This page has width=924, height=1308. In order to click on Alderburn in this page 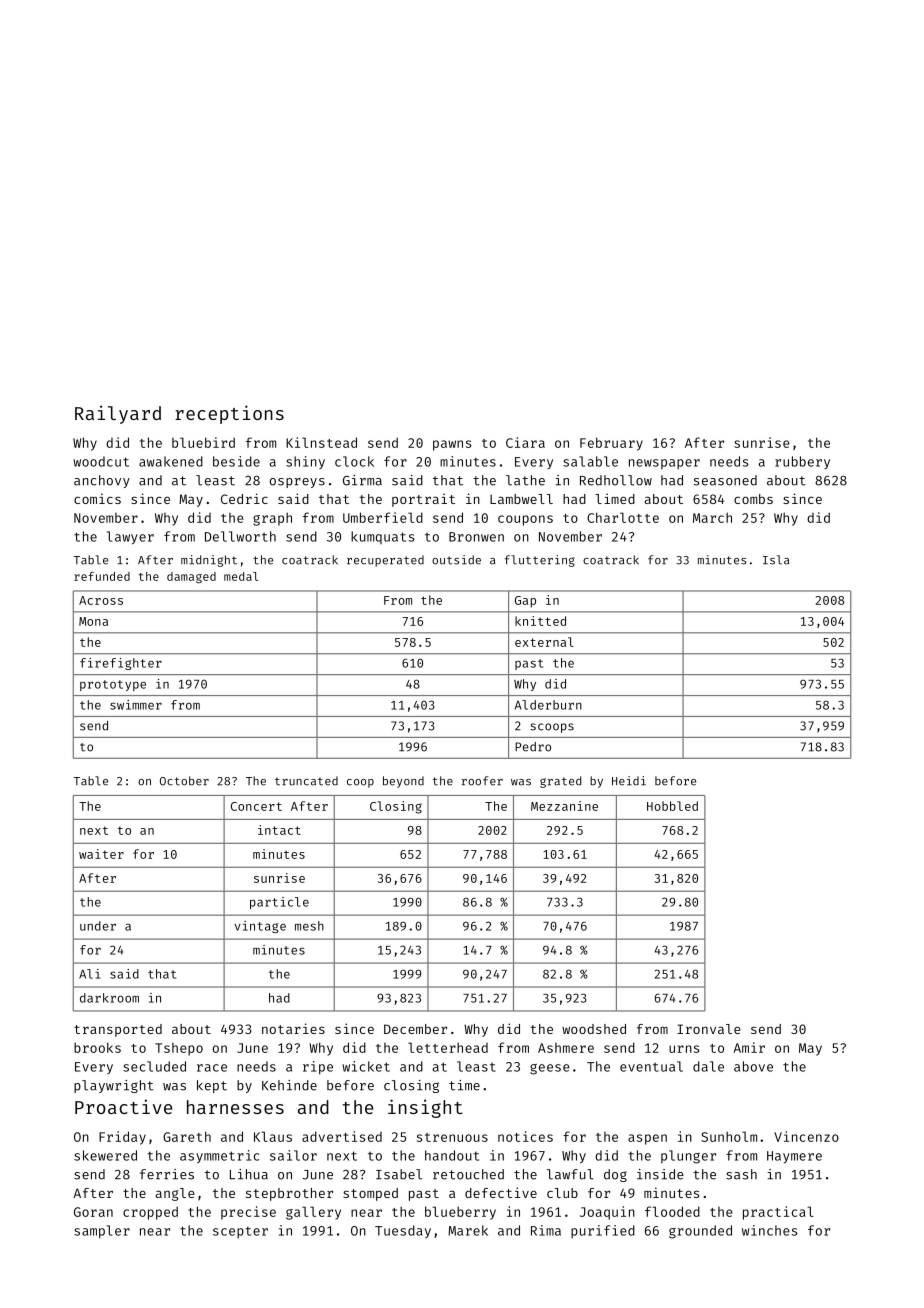, I will do `click(548, 705)`.
